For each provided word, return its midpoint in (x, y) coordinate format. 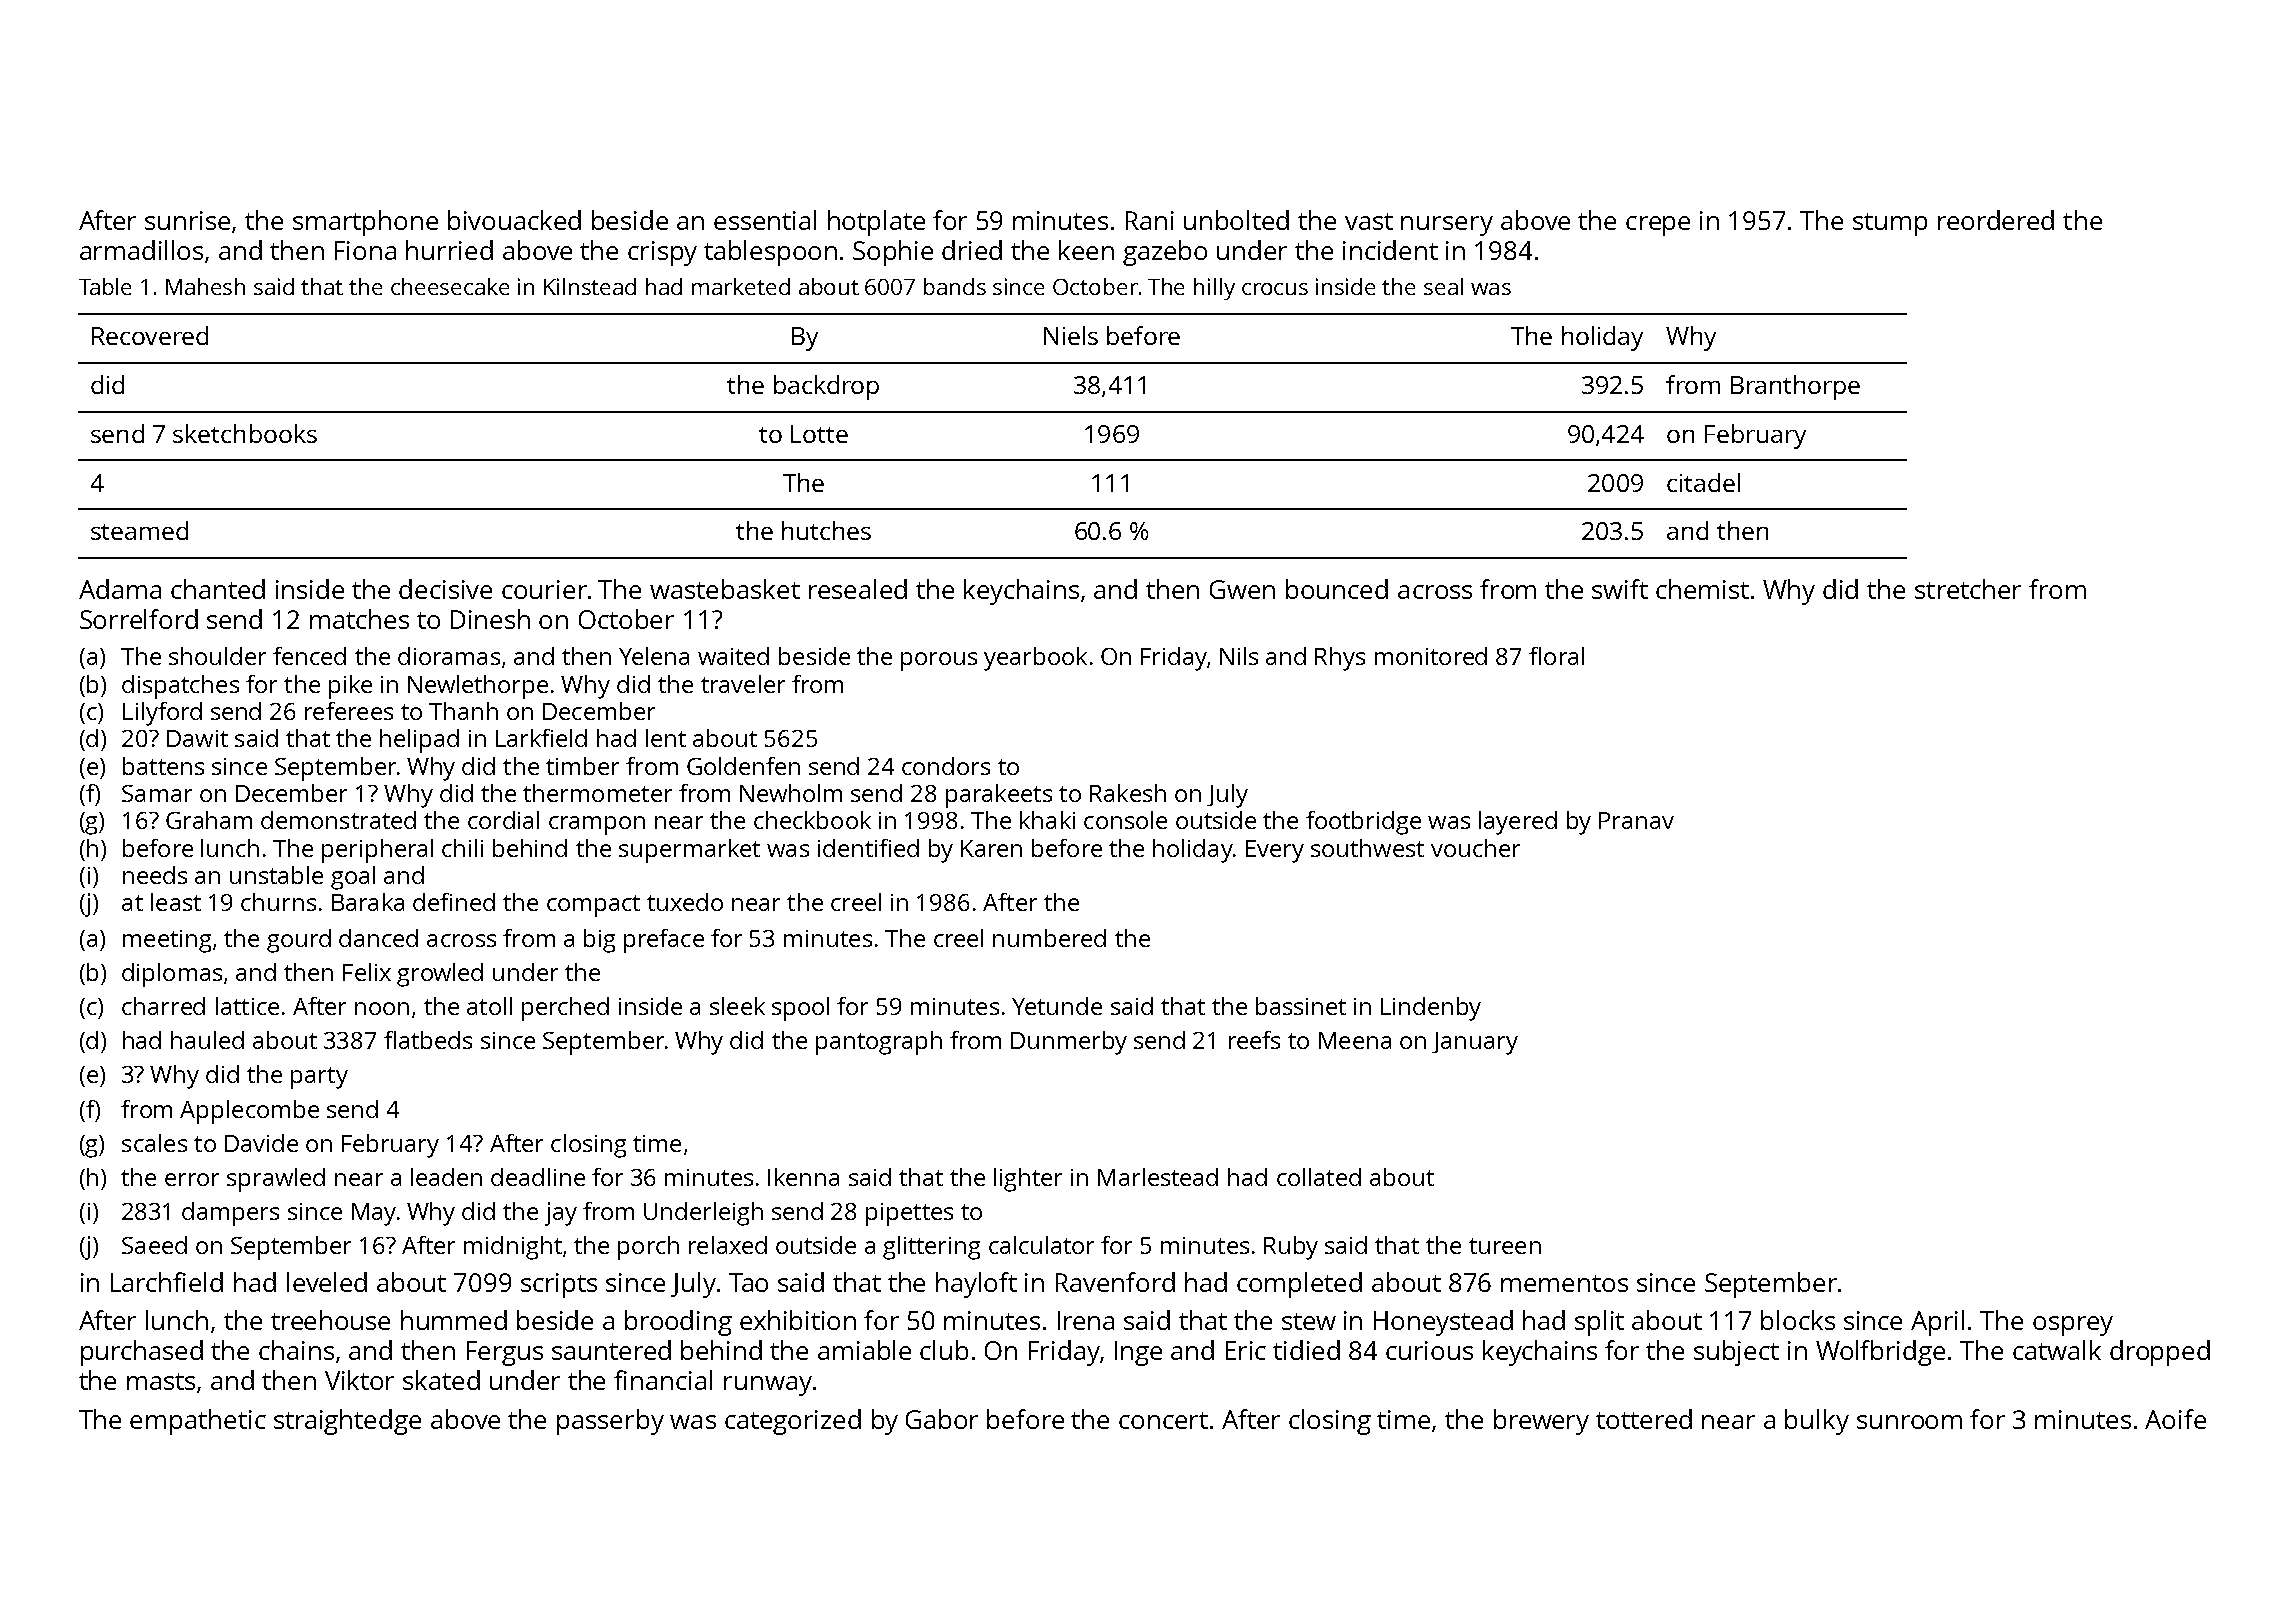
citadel (1703, 482)
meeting (167, 941)
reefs (1254, 1040)
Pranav (1636, 820)
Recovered (150, 335)
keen (1086, 250)
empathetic (198, 1422)
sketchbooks (245, 433)
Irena (1086, 1320)
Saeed (154, 1245)
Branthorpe (1795, 387)
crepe (1658, 226)
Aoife (2175, 1419)
